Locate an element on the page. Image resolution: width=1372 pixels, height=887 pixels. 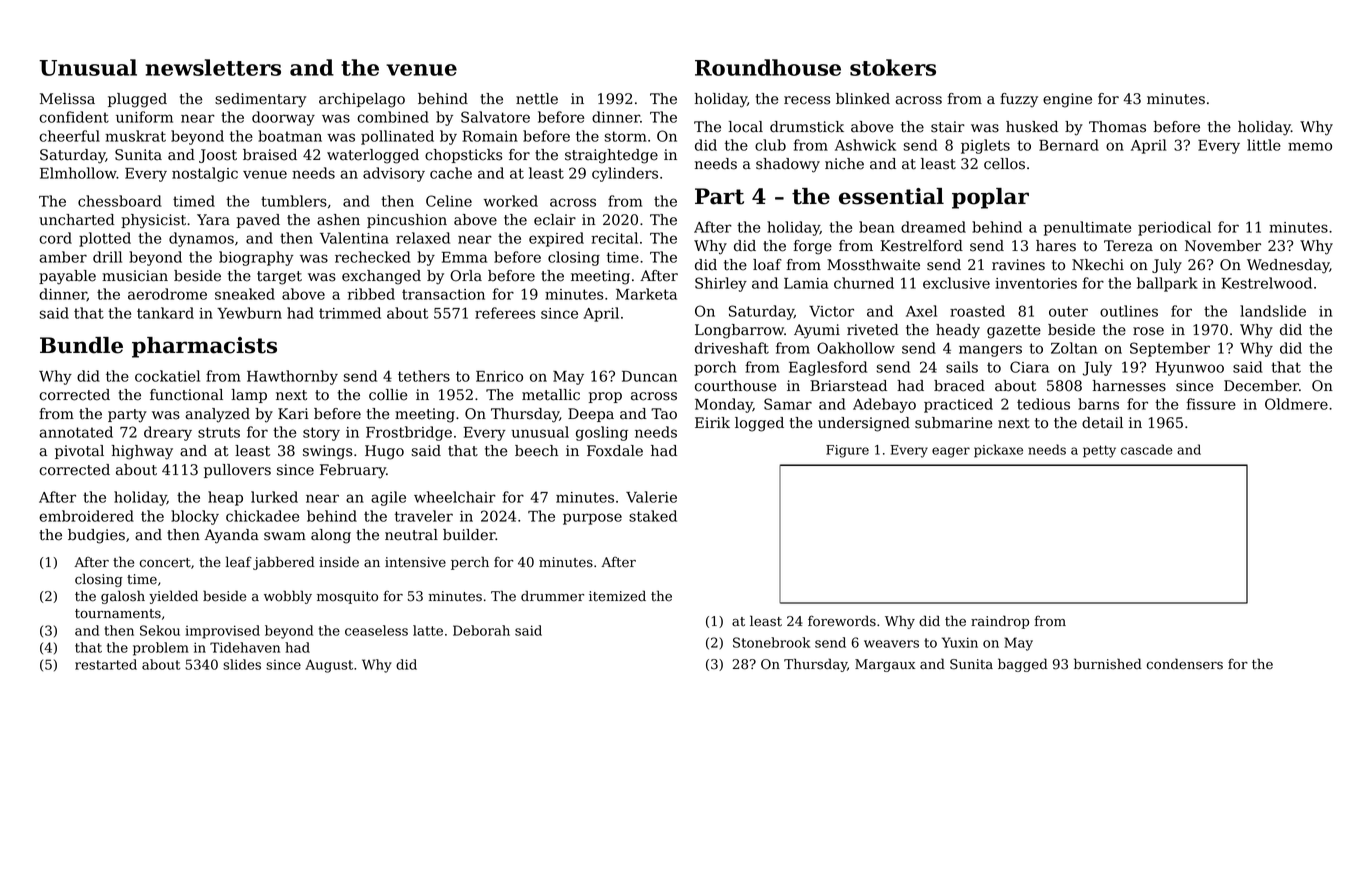
Kari is located at coordinates (293, 414).
